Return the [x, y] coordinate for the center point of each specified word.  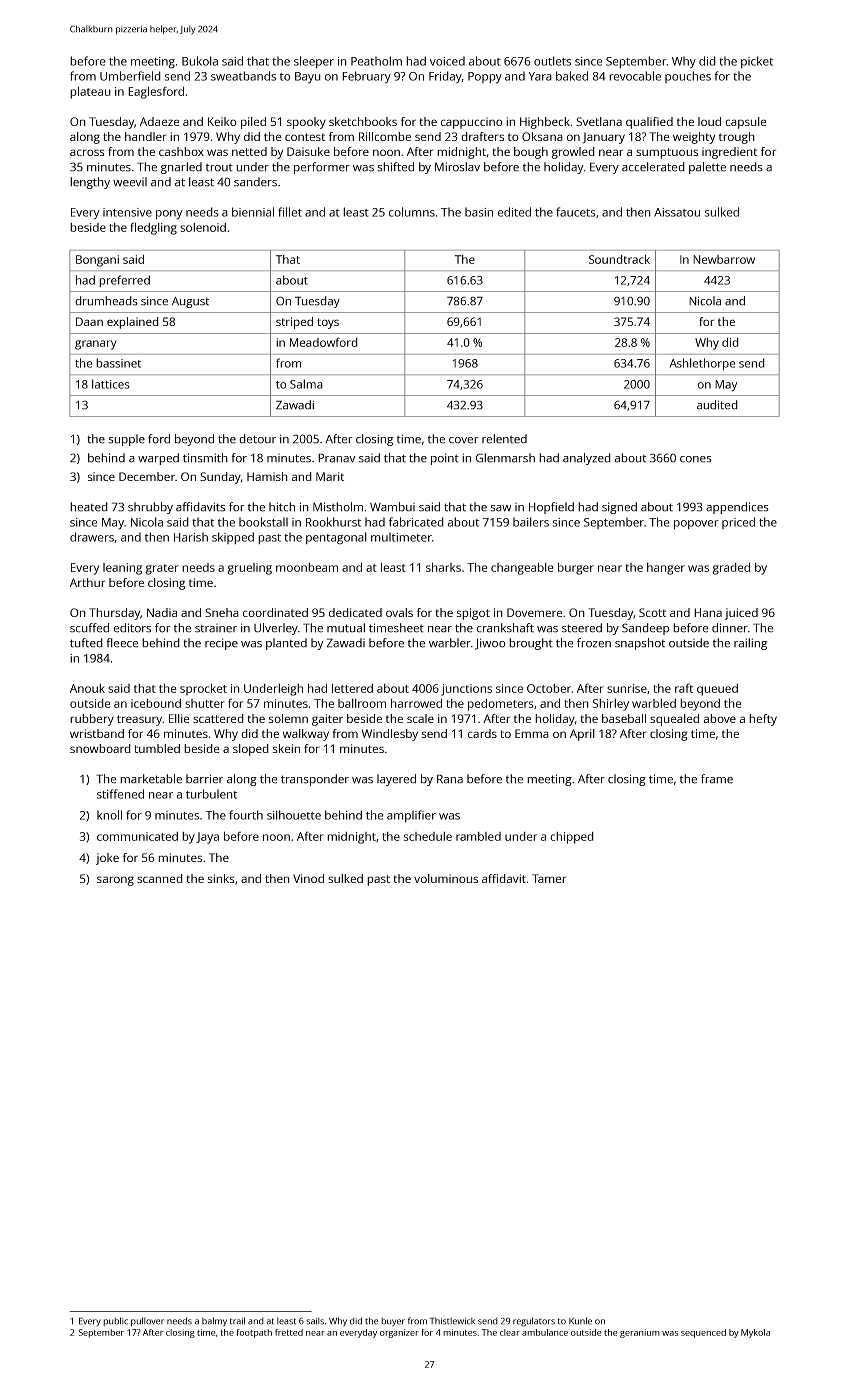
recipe [221, 644]
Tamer [549, 878]
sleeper [314, 62]
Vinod [308, 878]
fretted [289, 1332]
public [115, 1321]
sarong [115, 881]
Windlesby [390, 735]
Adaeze [160, 121]
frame [717, 779]
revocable [635, 76]
